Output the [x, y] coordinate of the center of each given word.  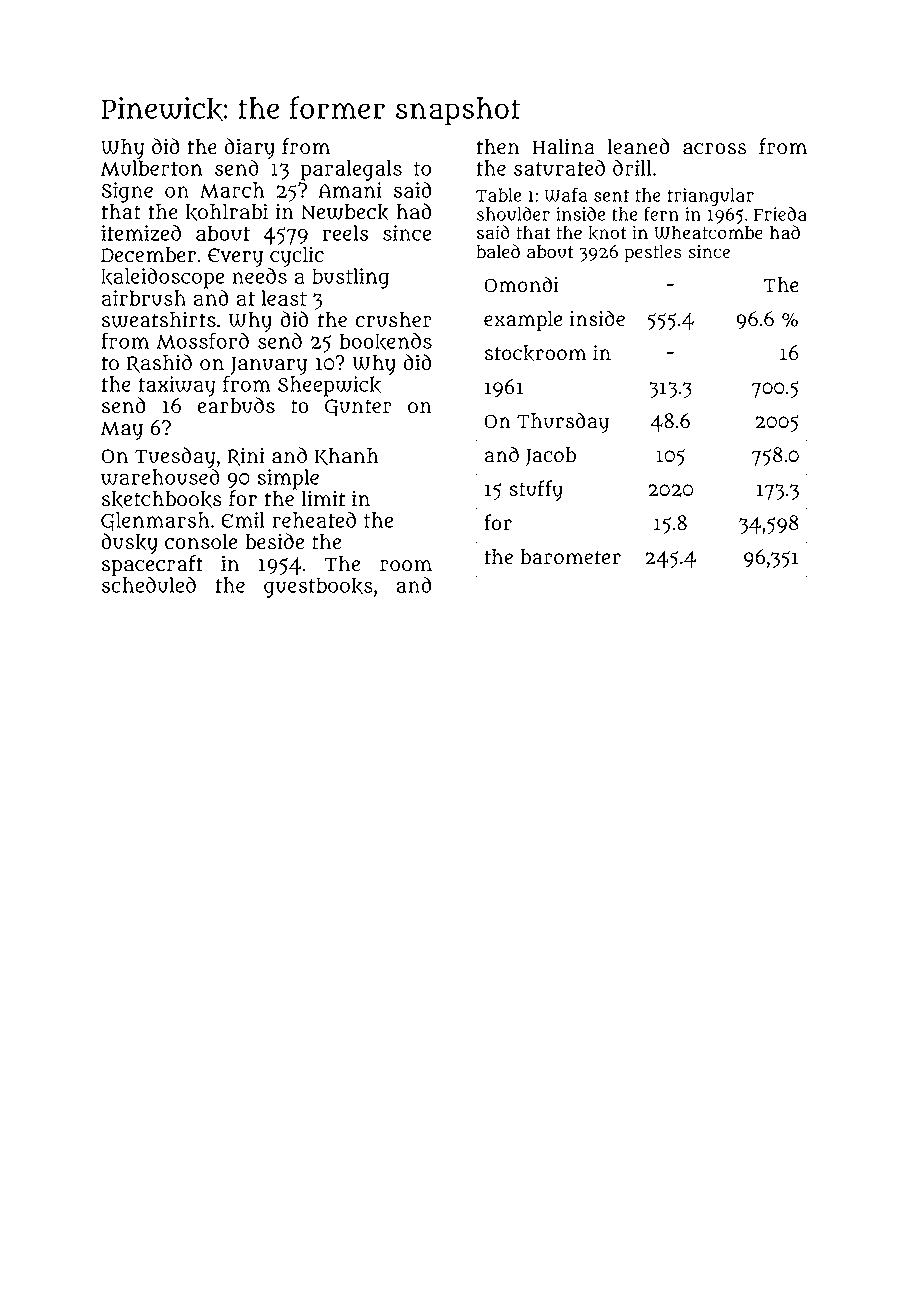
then [498, 146]
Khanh [347, 457]
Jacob [550, 457]
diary [249, 148]
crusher [394, 320]
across [715, 149]
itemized [141, 233]
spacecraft [152, 565]
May [122, 430]
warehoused [160, 477]
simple [288, 479]
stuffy [536, 490]
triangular [711, 197]
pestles [653, 254]
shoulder [513, 214]
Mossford [203, 340]
